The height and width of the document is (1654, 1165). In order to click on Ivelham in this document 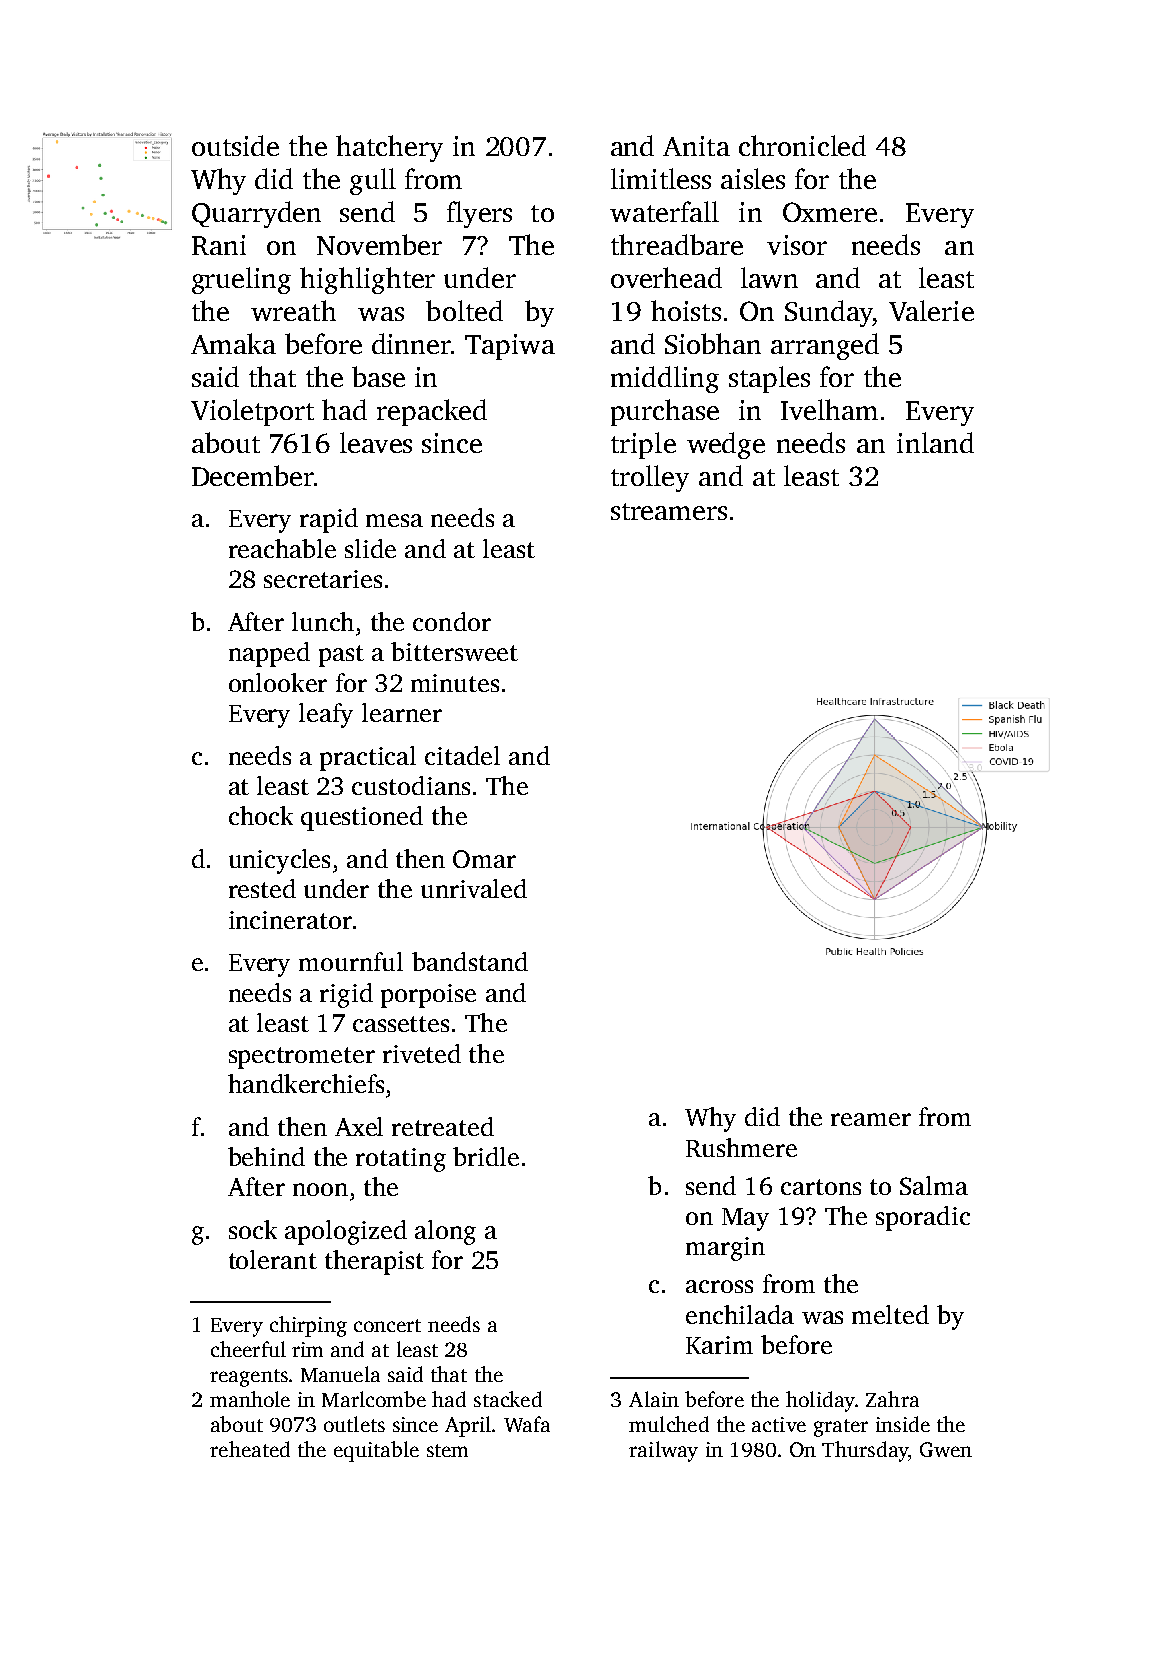, I will do `click(829, 409)`.
